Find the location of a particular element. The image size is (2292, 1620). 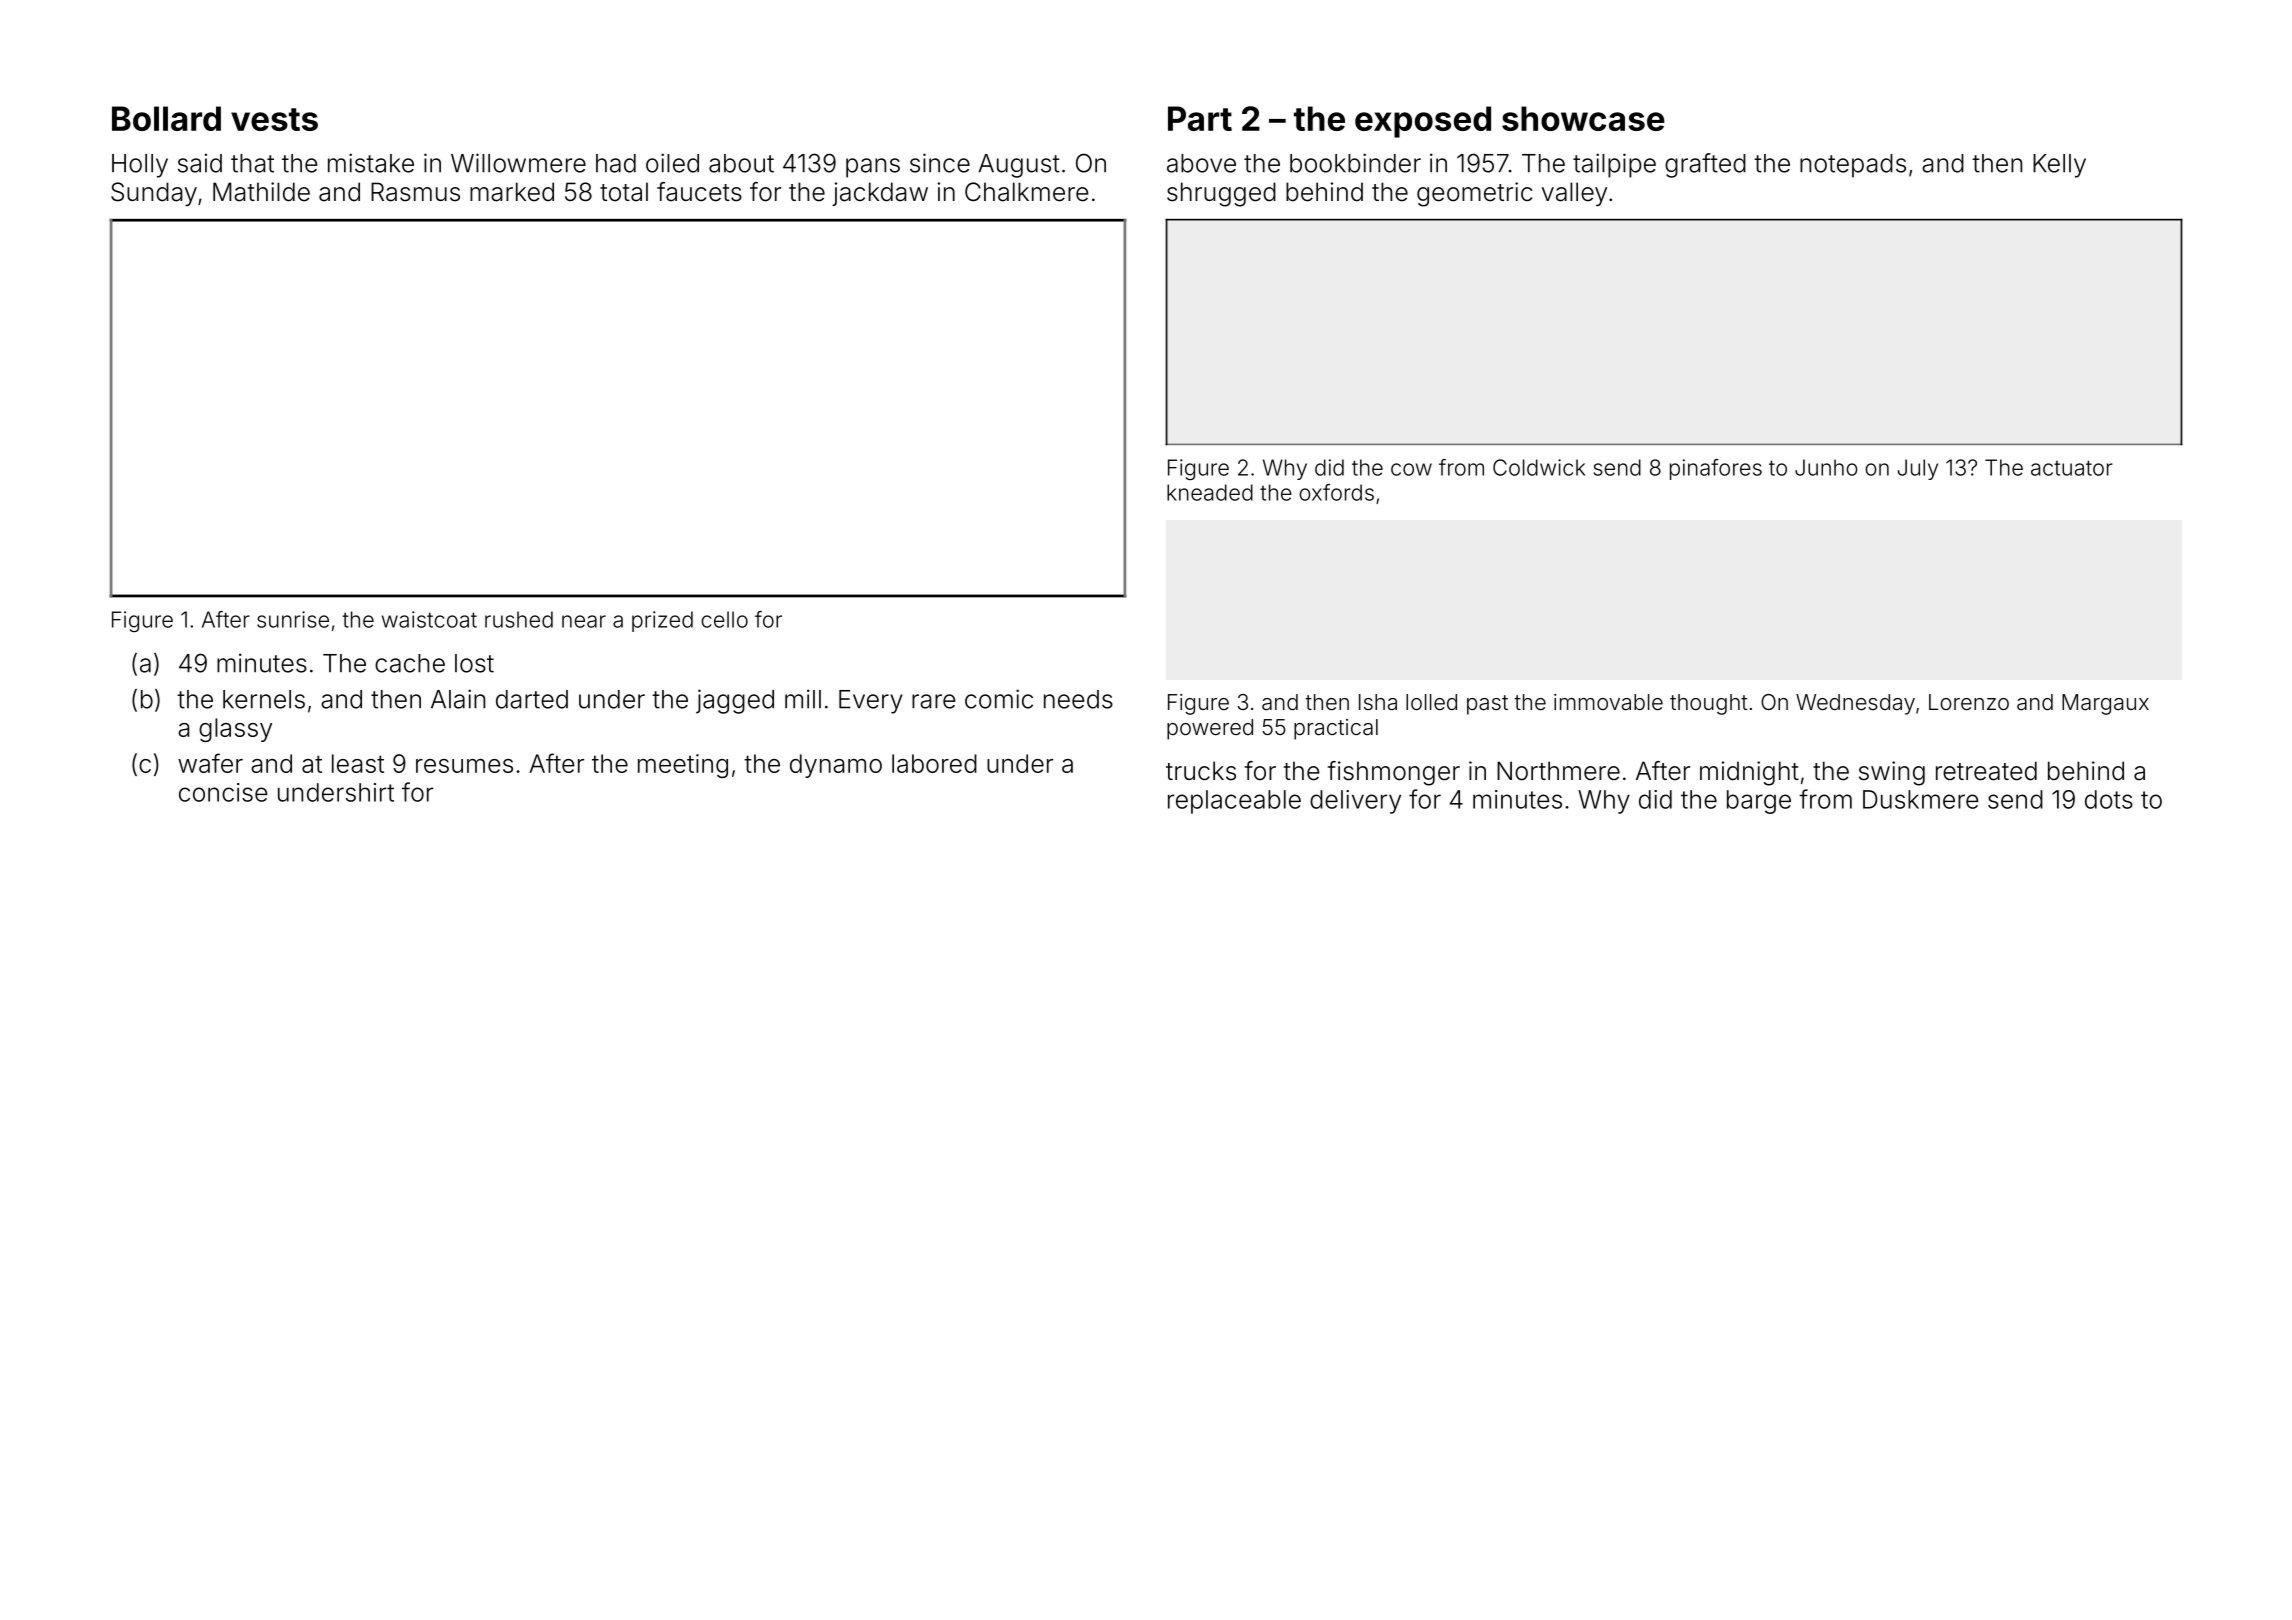

wafer is located at coordinates (210, 763).
